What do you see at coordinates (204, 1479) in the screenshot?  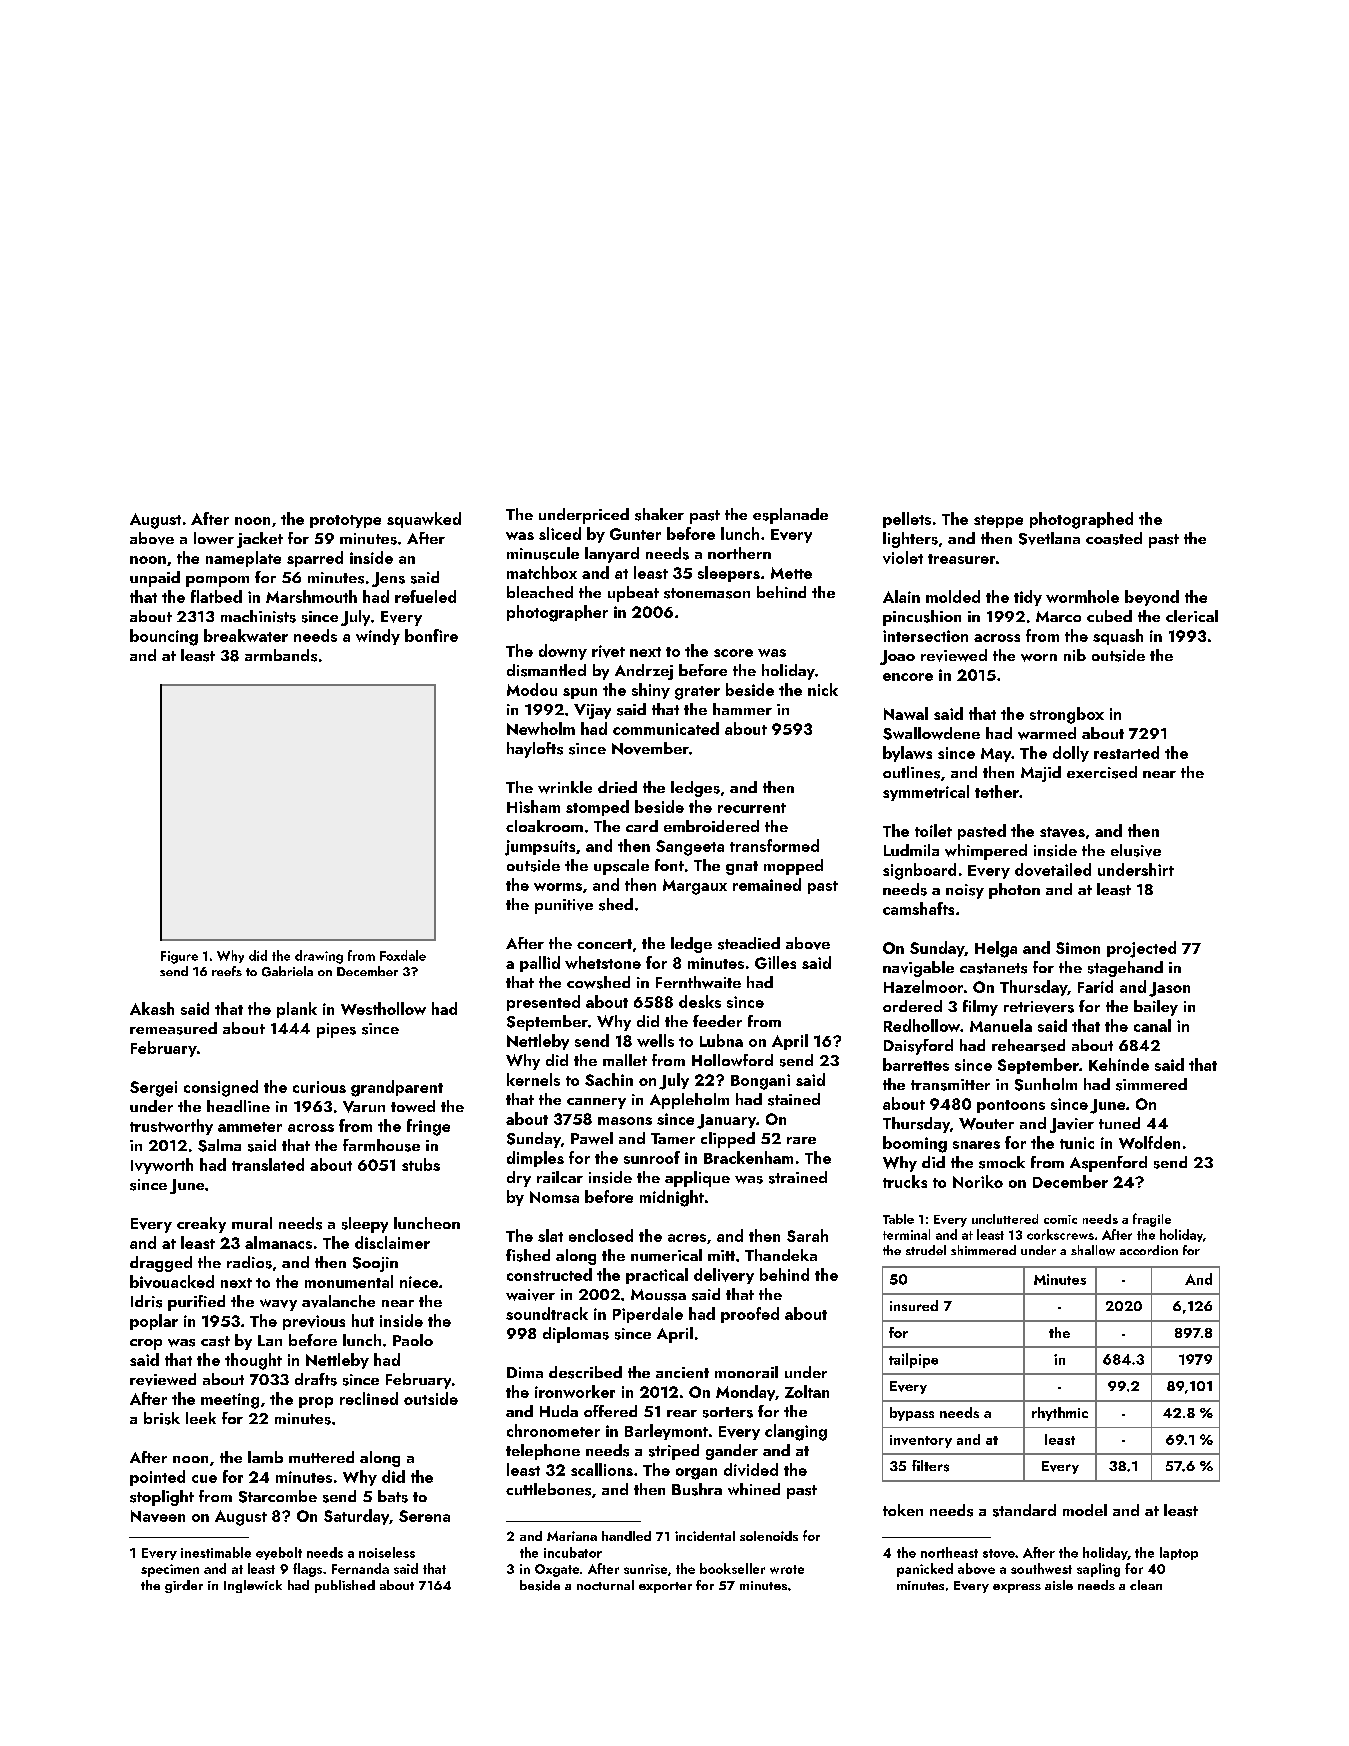 I see `cue` at bounding box center [204, 1479].
